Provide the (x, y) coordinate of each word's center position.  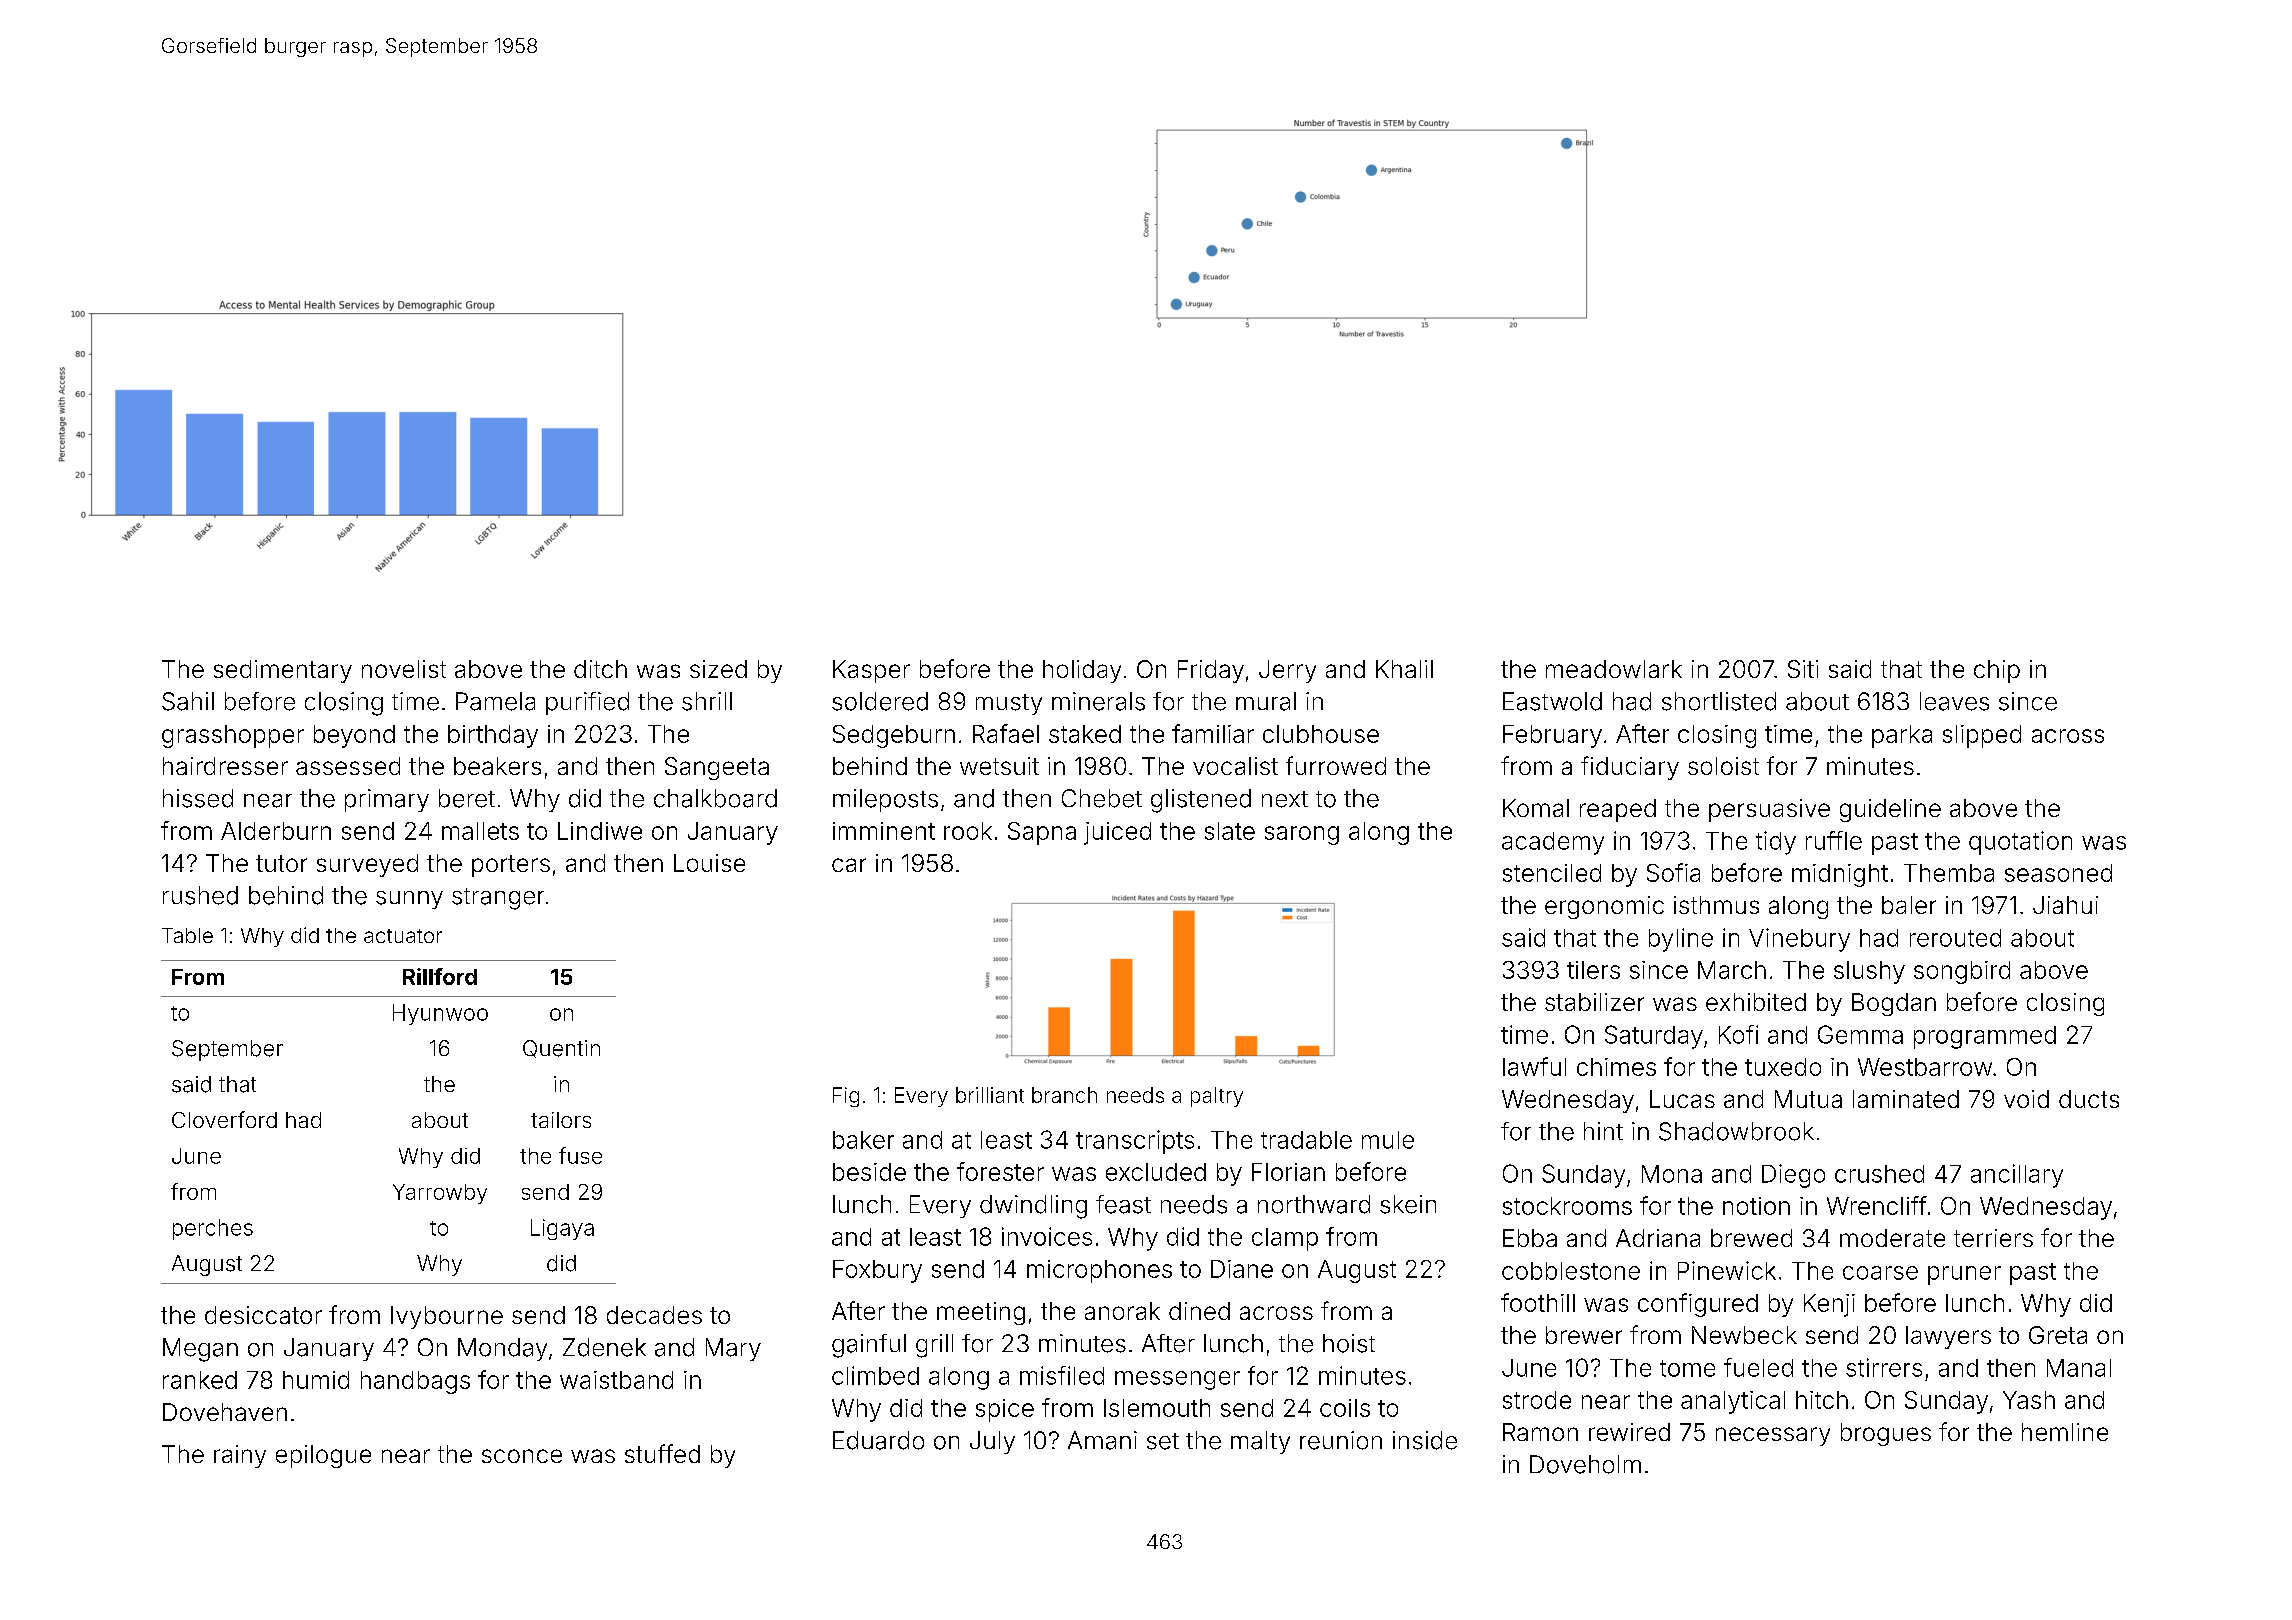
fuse (580, 1155)
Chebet (1102, 798)
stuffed (662, 1453)
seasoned (2058, 873)
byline (1681, 940)
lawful (1534, 1066)
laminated (1906, 1099)
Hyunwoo (440, 1014)
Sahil (188, 701)
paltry (1217, 1097)
